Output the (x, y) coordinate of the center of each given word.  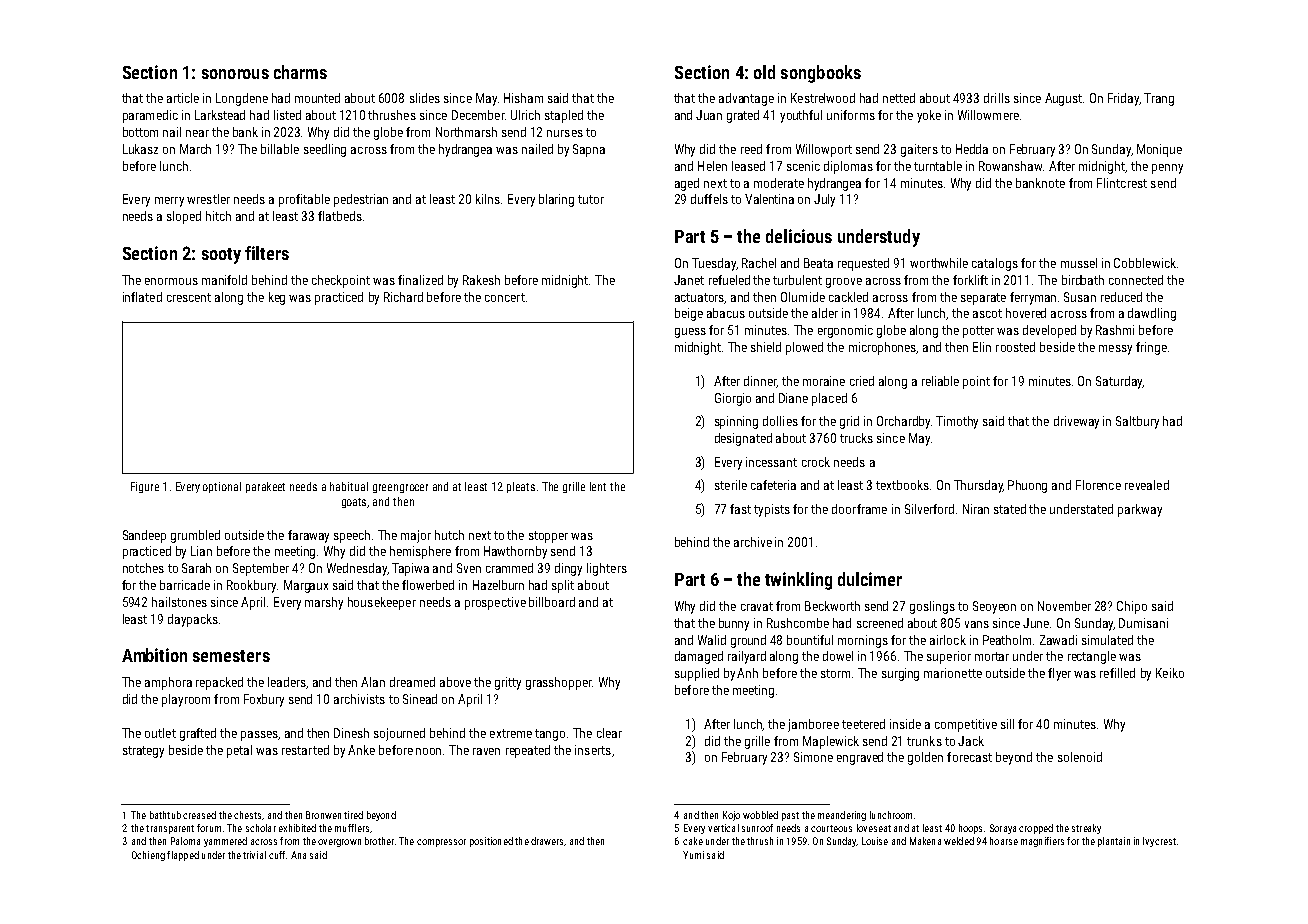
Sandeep (144, 536)
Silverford (929, 509)
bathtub (165, 815)
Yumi (693, 855)
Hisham (523, 98)
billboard (552, 602)
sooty (221, 256)
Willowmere (988, 115)
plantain (1114, 842)
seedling (325, 150)
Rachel (759, 263)
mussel (1079, 263)
